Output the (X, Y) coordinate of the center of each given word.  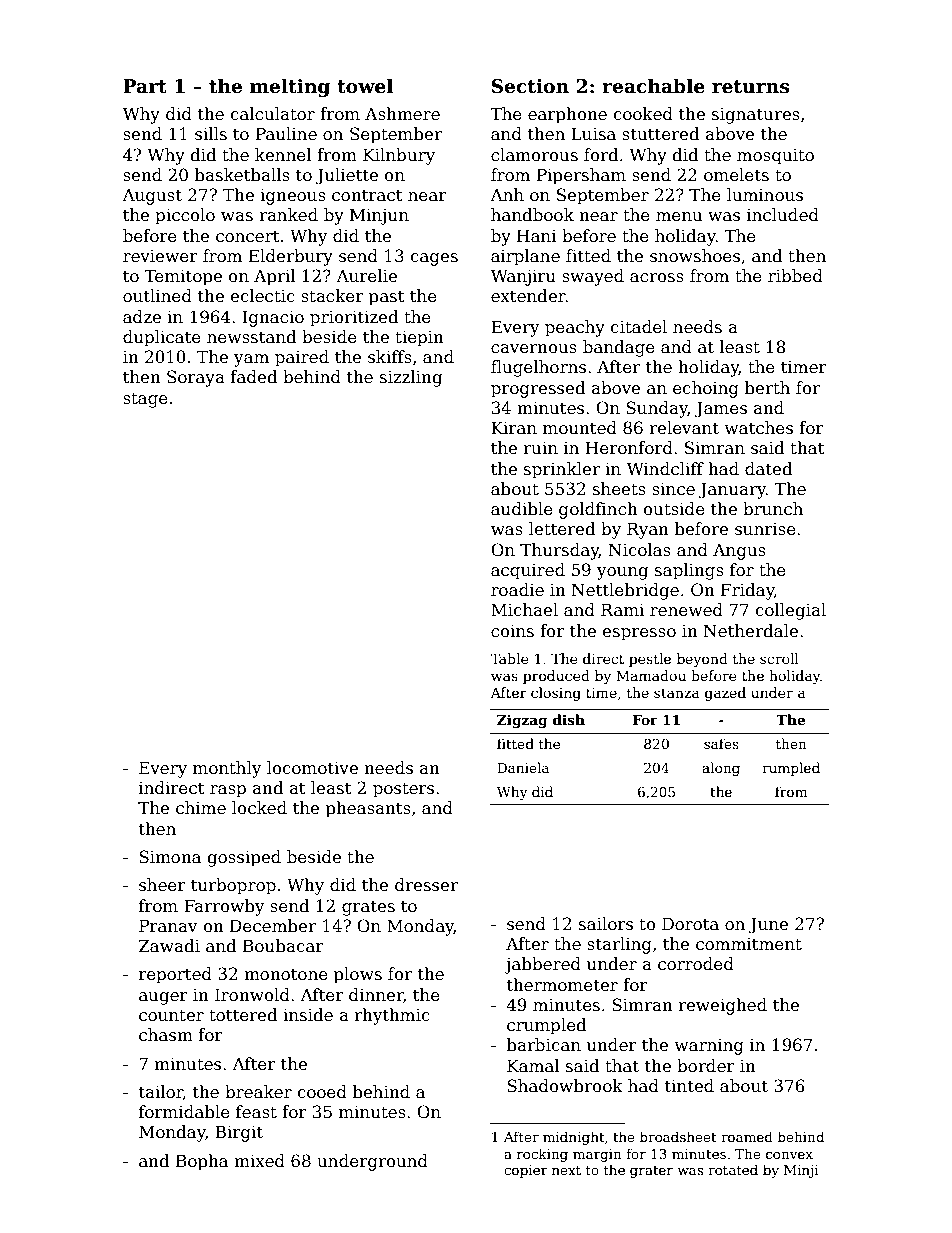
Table (509, 658)
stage (145, 400)
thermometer (562, 985)
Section (530, 86)
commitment (749, 944)
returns (750, 87)
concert (248, 237)
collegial (791, 611)
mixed (259, 1161)
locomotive (312, 768)
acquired (528, 571)
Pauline (286, 134)
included (783, 215)
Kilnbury (399, 156)
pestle (650, 660)
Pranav (168, 926)
